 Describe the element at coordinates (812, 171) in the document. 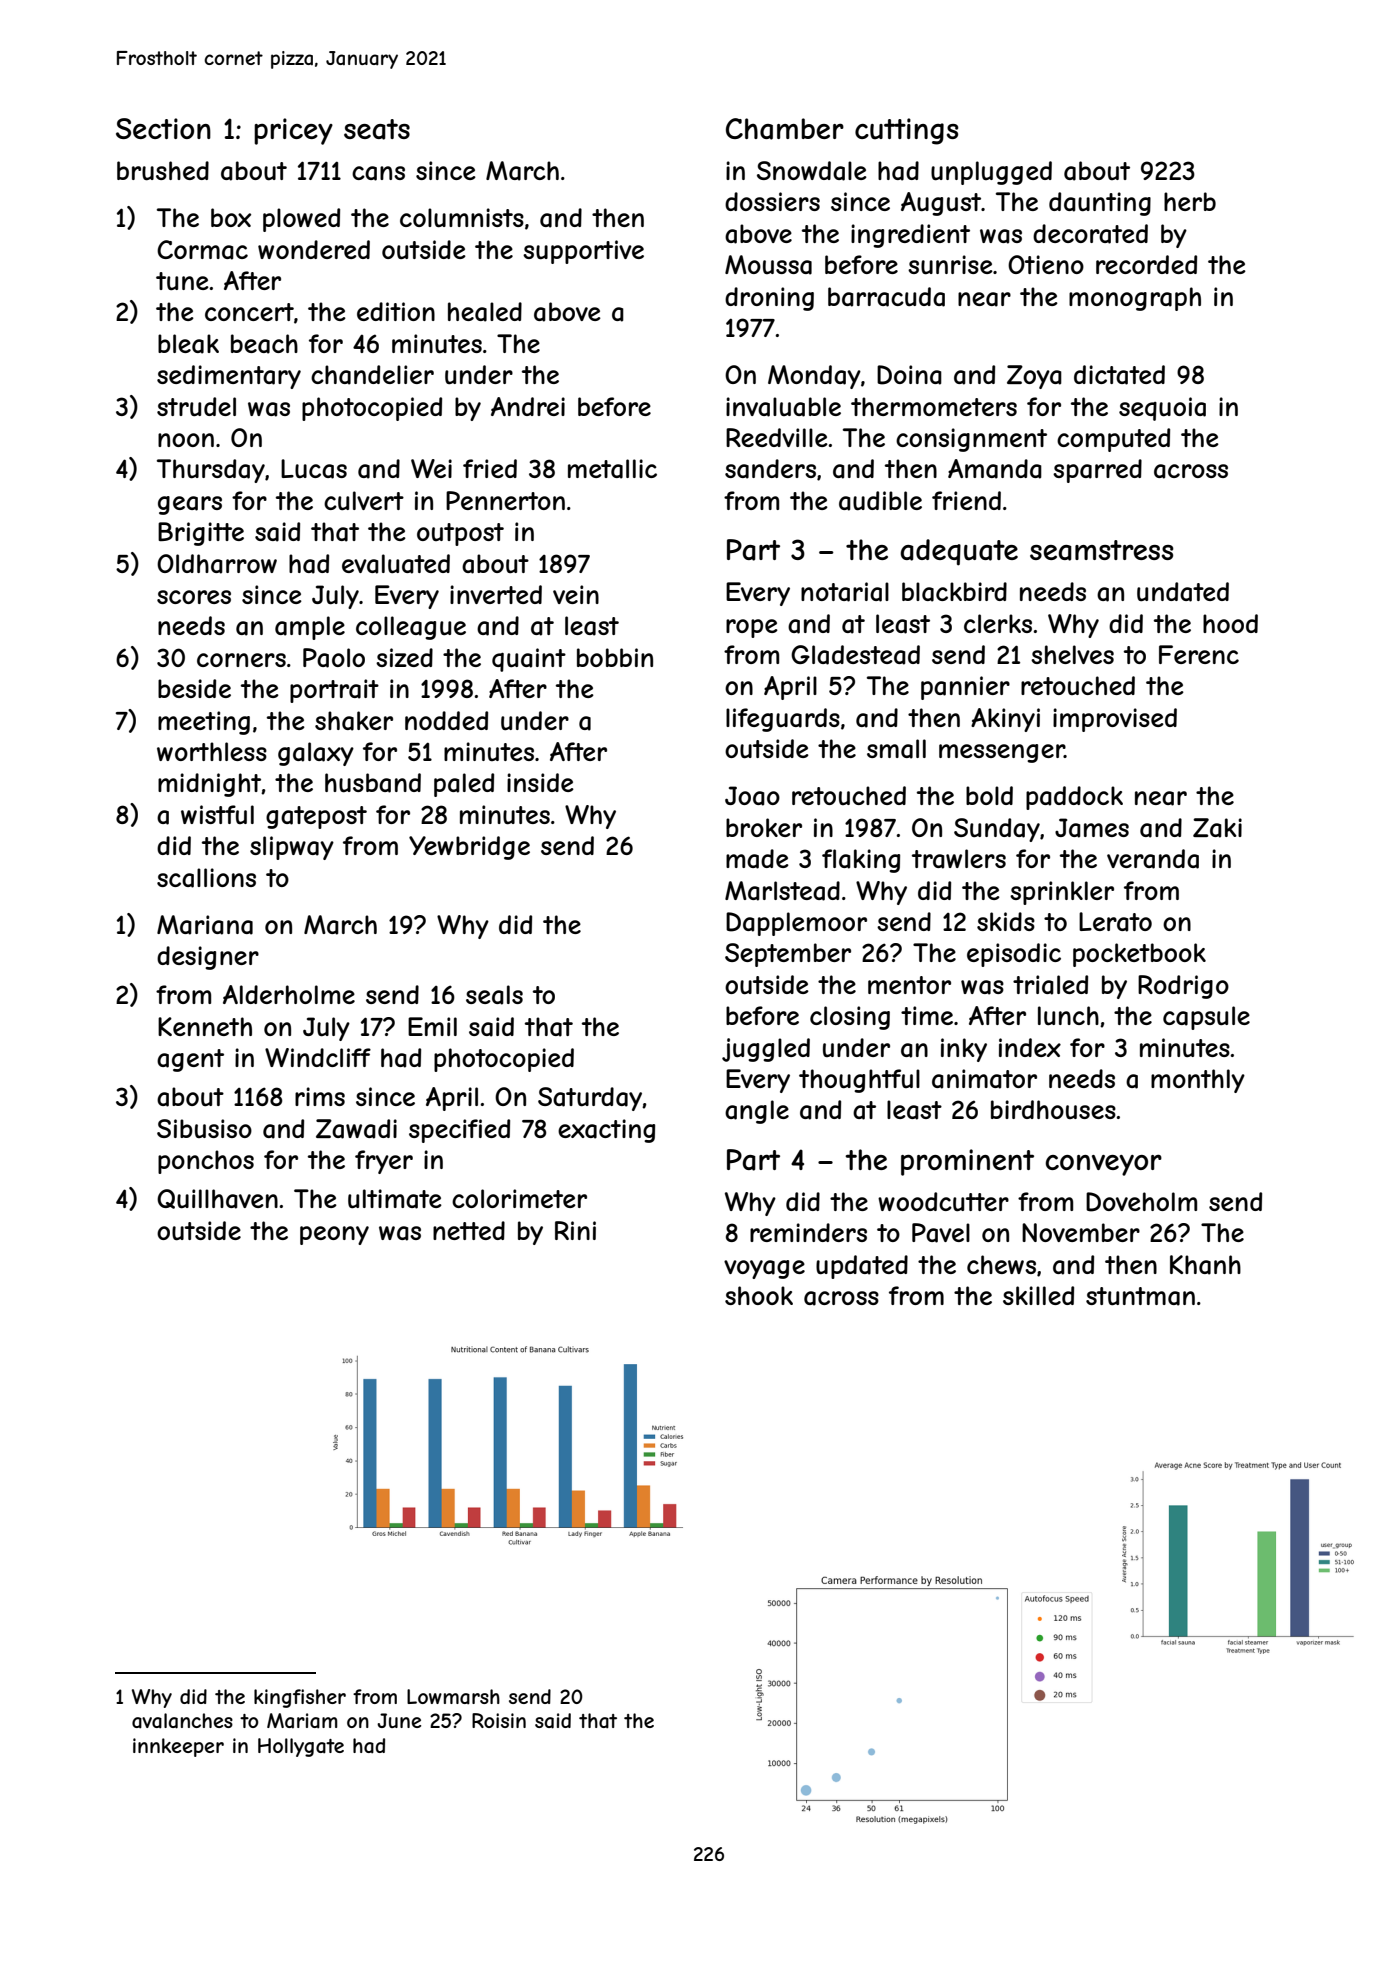

I see `Snowdale` at that location.
